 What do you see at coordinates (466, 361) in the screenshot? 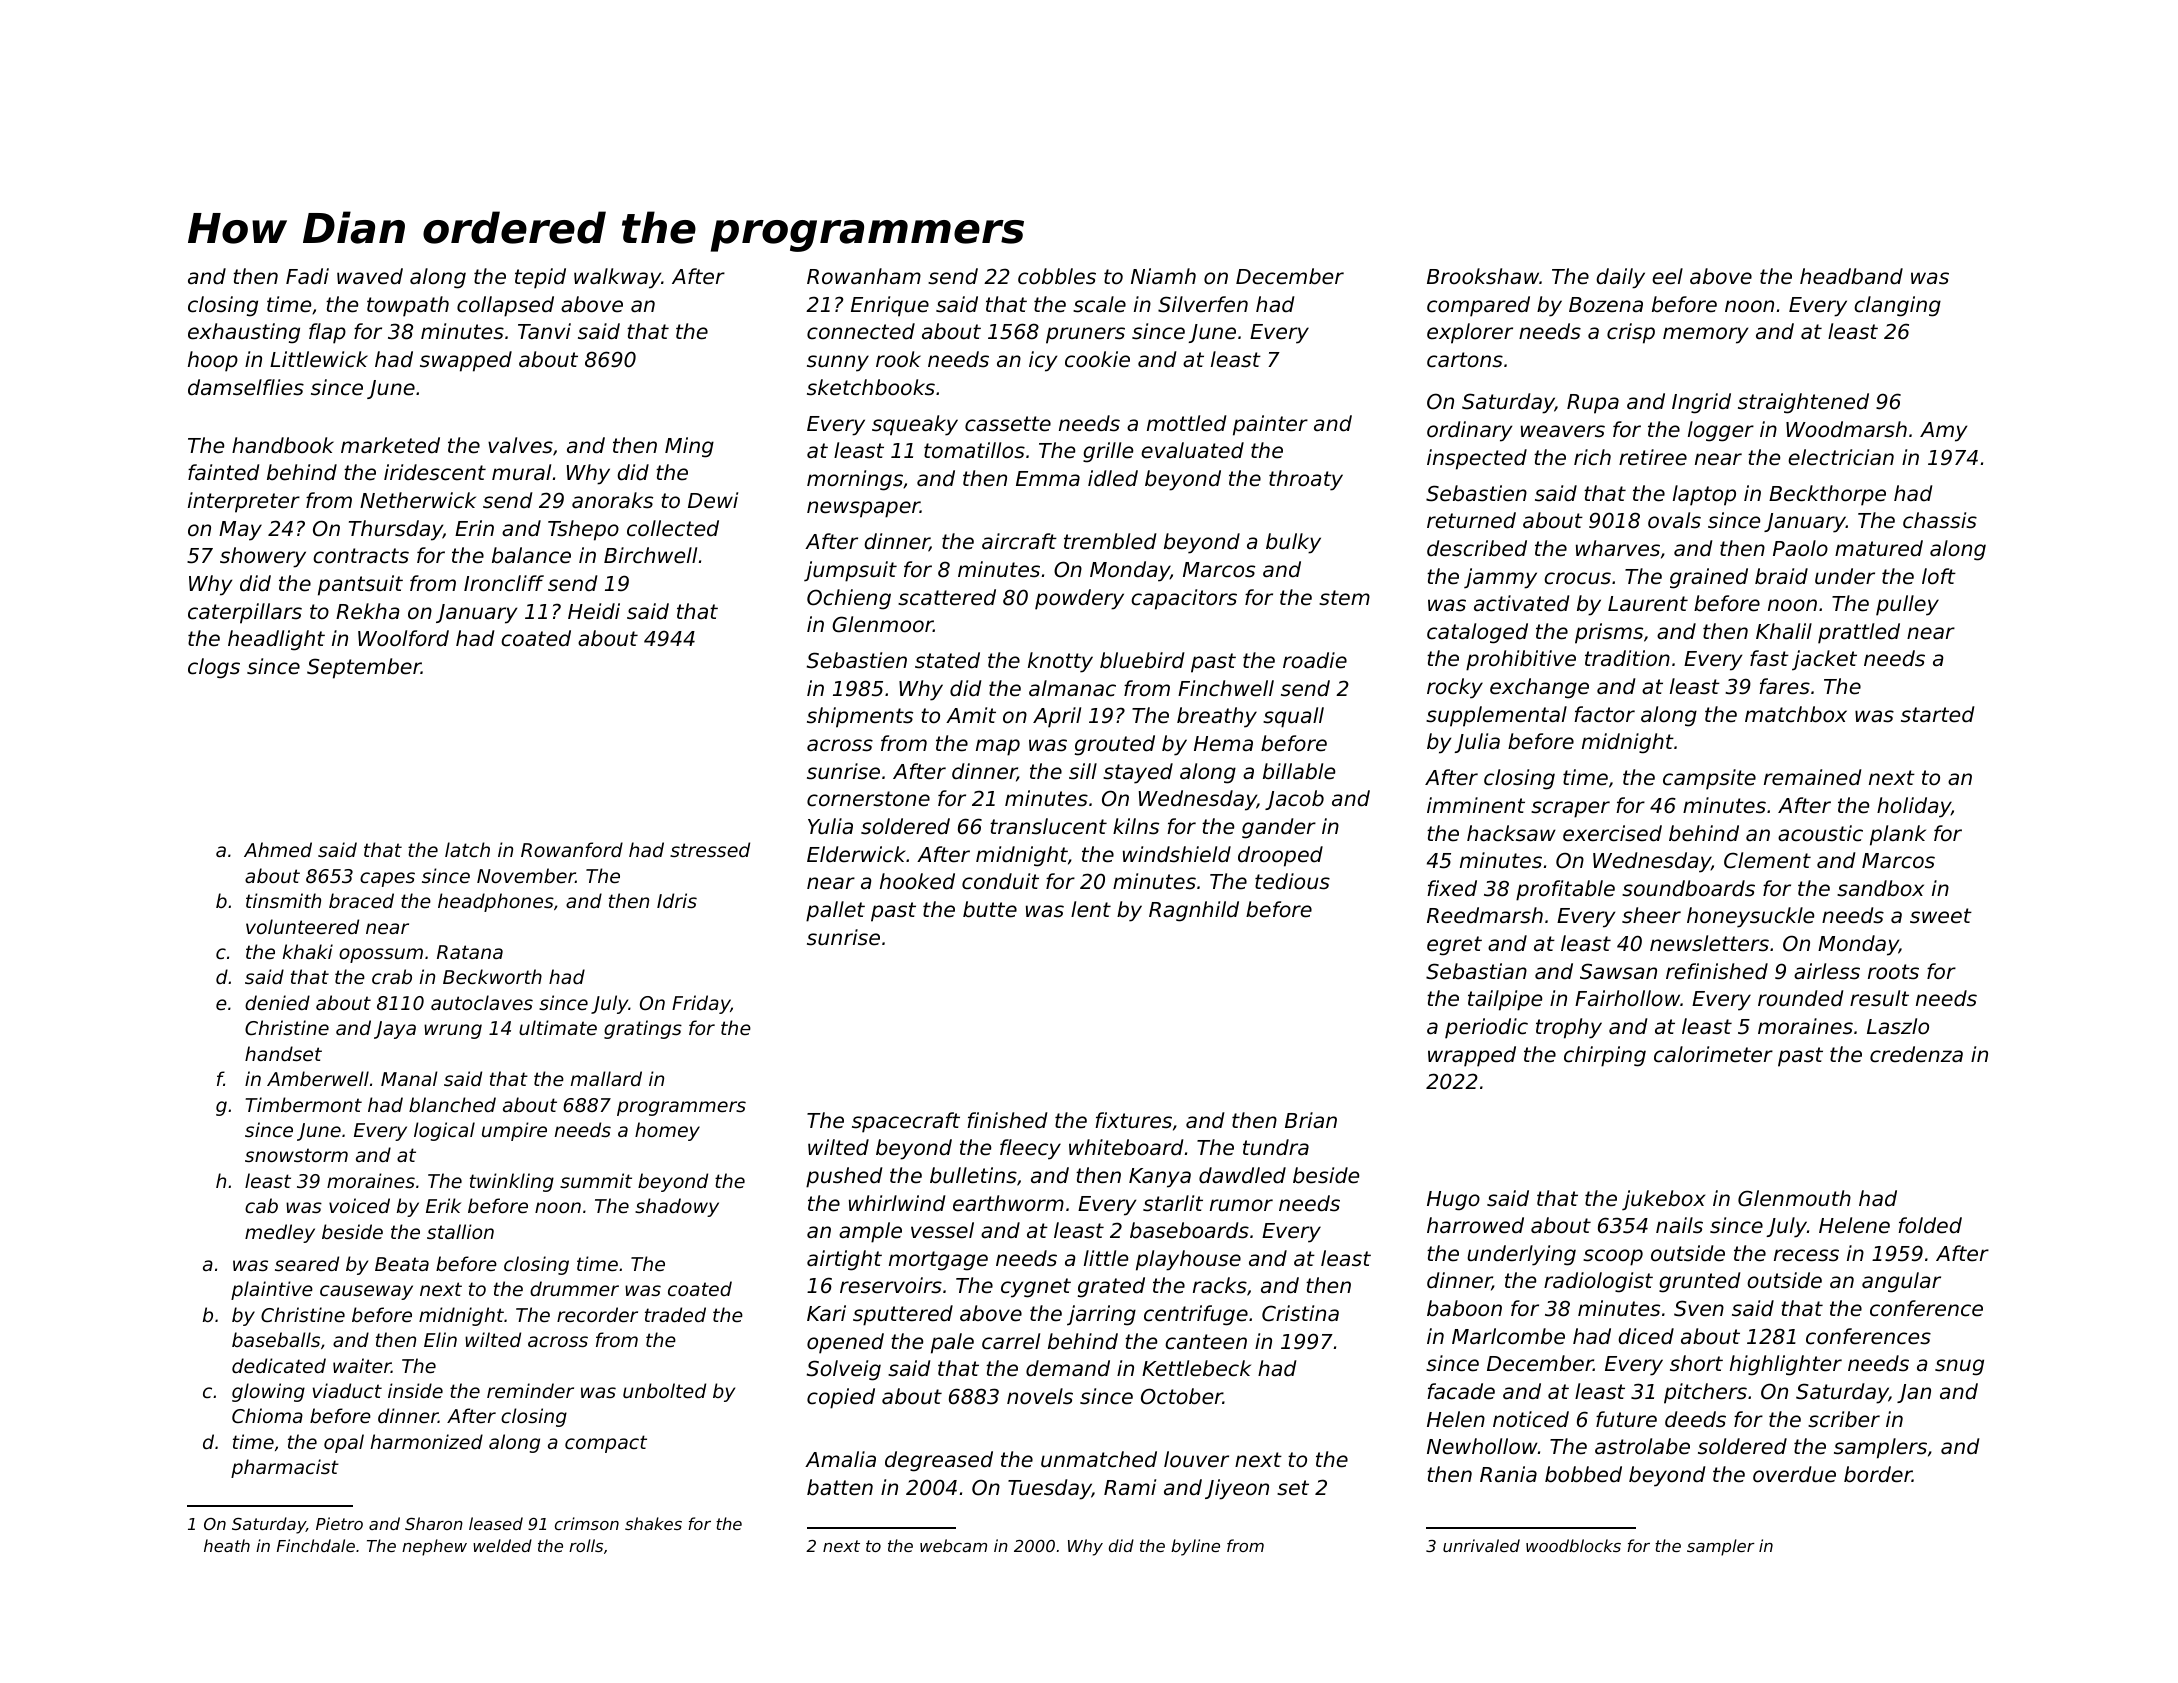
I see `swapped` at bounding box center [466, 361].
